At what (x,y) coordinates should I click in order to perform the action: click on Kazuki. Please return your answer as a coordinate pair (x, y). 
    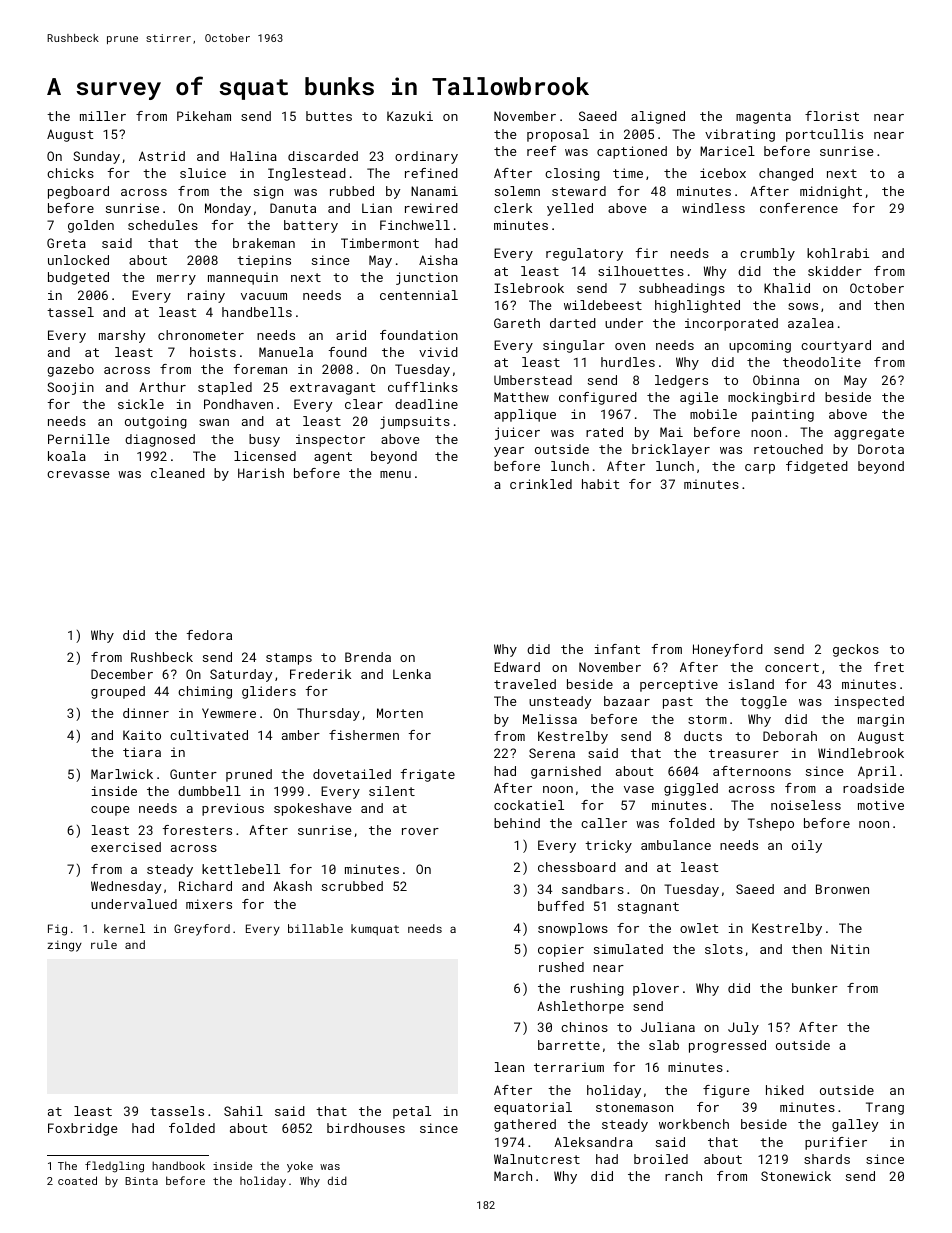
    Looking at the image, I should click on (410, 116).
